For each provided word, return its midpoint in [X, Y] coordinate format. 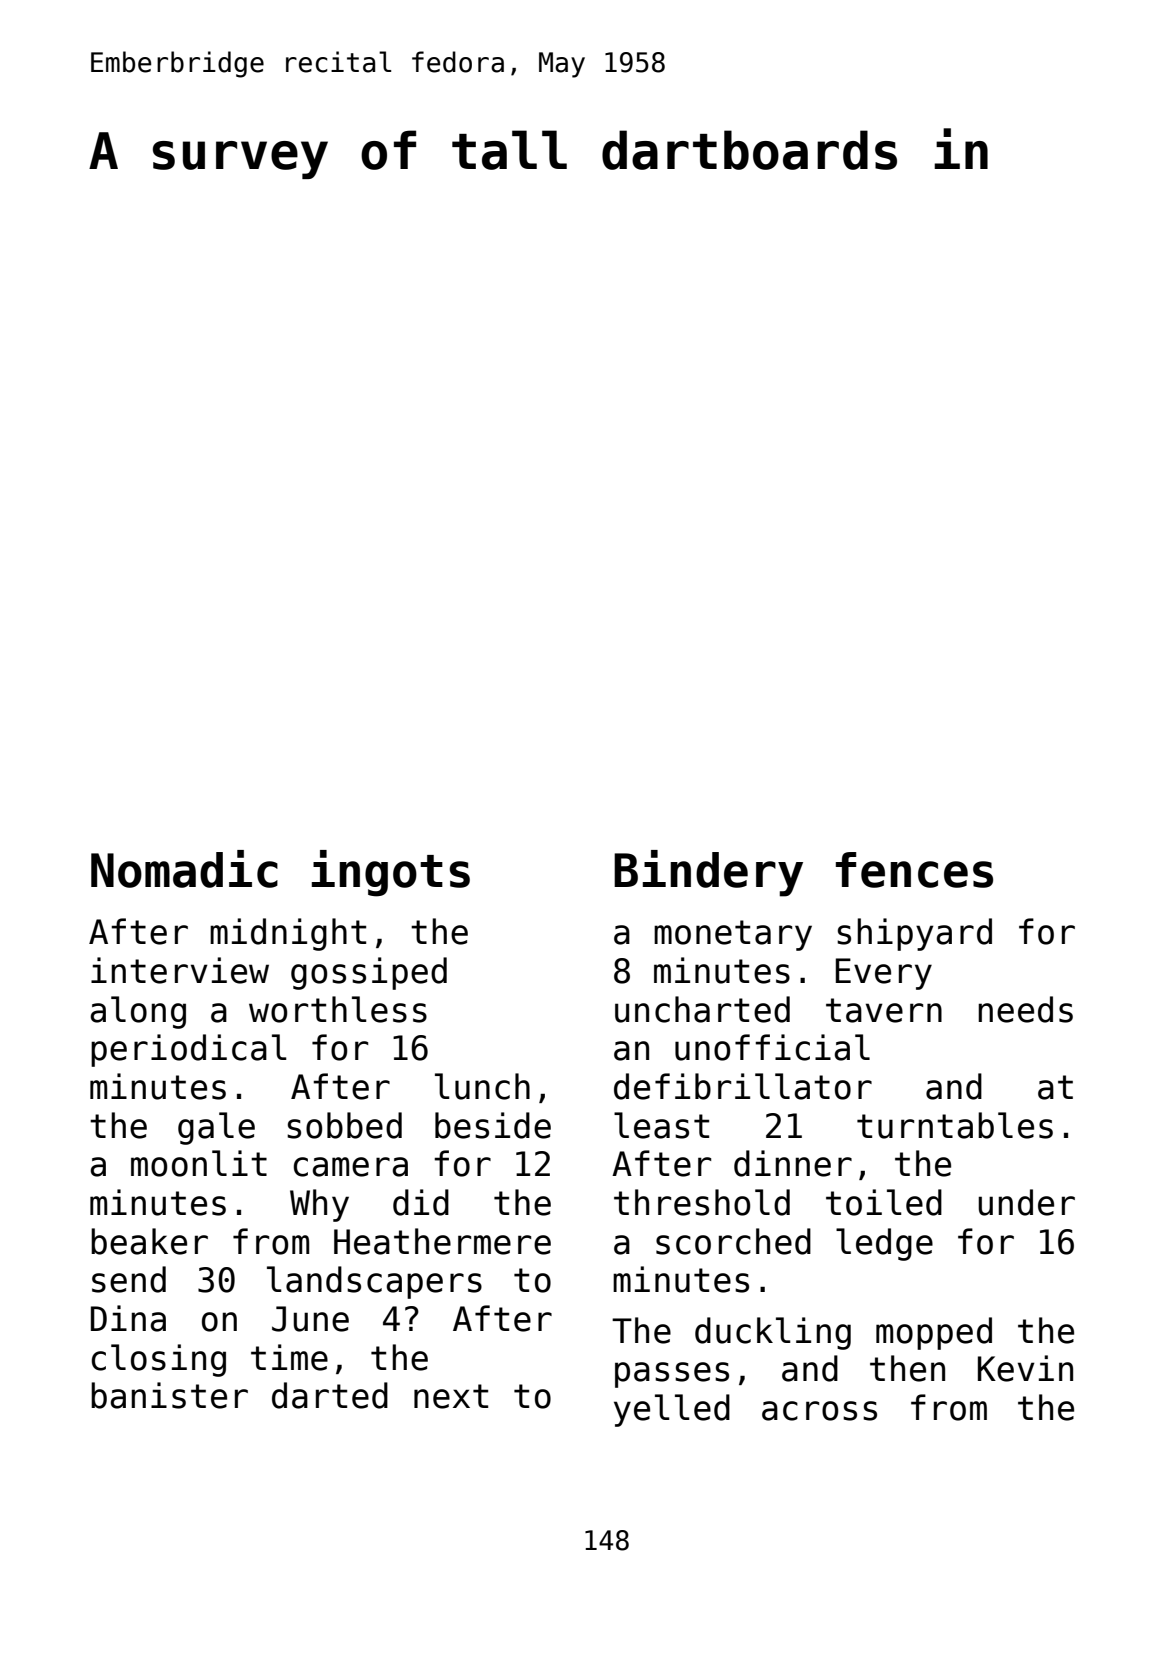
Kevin [1025, 1368]
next [451, 1396]
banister [169, 1395]
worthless [338, 1009]
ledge [884, 1244]
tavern [884, 1010]
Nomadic [184, 869]
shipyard [914, 934]
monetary [733, 935]
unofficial [772, 1047]
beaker [149, 1241]
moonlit [199, 1163]
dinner [793, 1163]
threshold [702, 1202]
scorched [733, 1241]
